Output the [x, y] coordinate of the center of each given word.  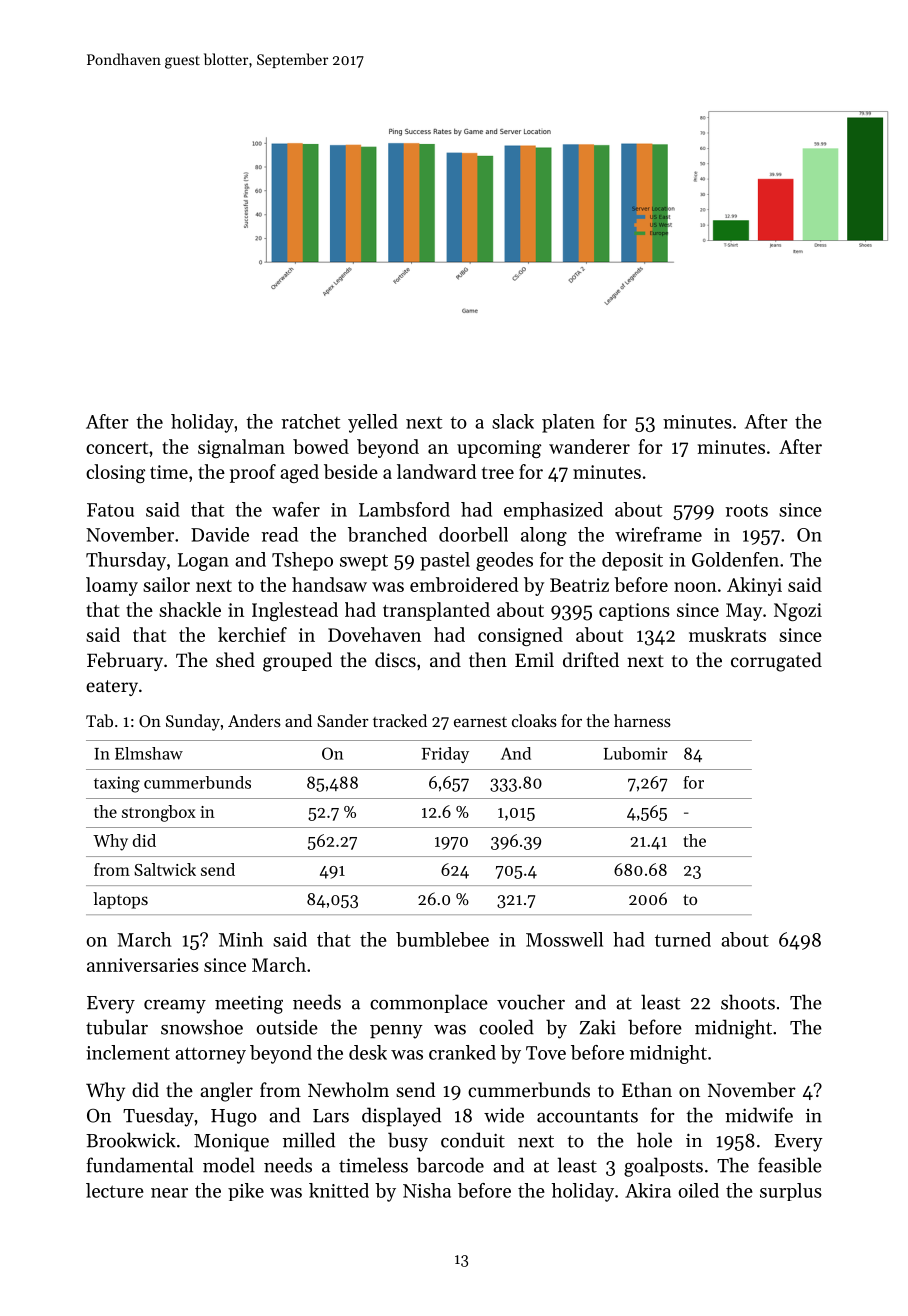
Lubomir [636, 753]
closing [115, 473]
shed [235, 659]
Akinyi [754, 586]
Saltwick [165, 869]
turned [683, 939]
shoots [748, 1002]
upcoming [499, 449]
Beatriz [579, 585]
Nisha [427, 1190]
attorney [210, 1055]
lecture [115, 1190]
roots [746, 510]
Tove [546, 1053]
